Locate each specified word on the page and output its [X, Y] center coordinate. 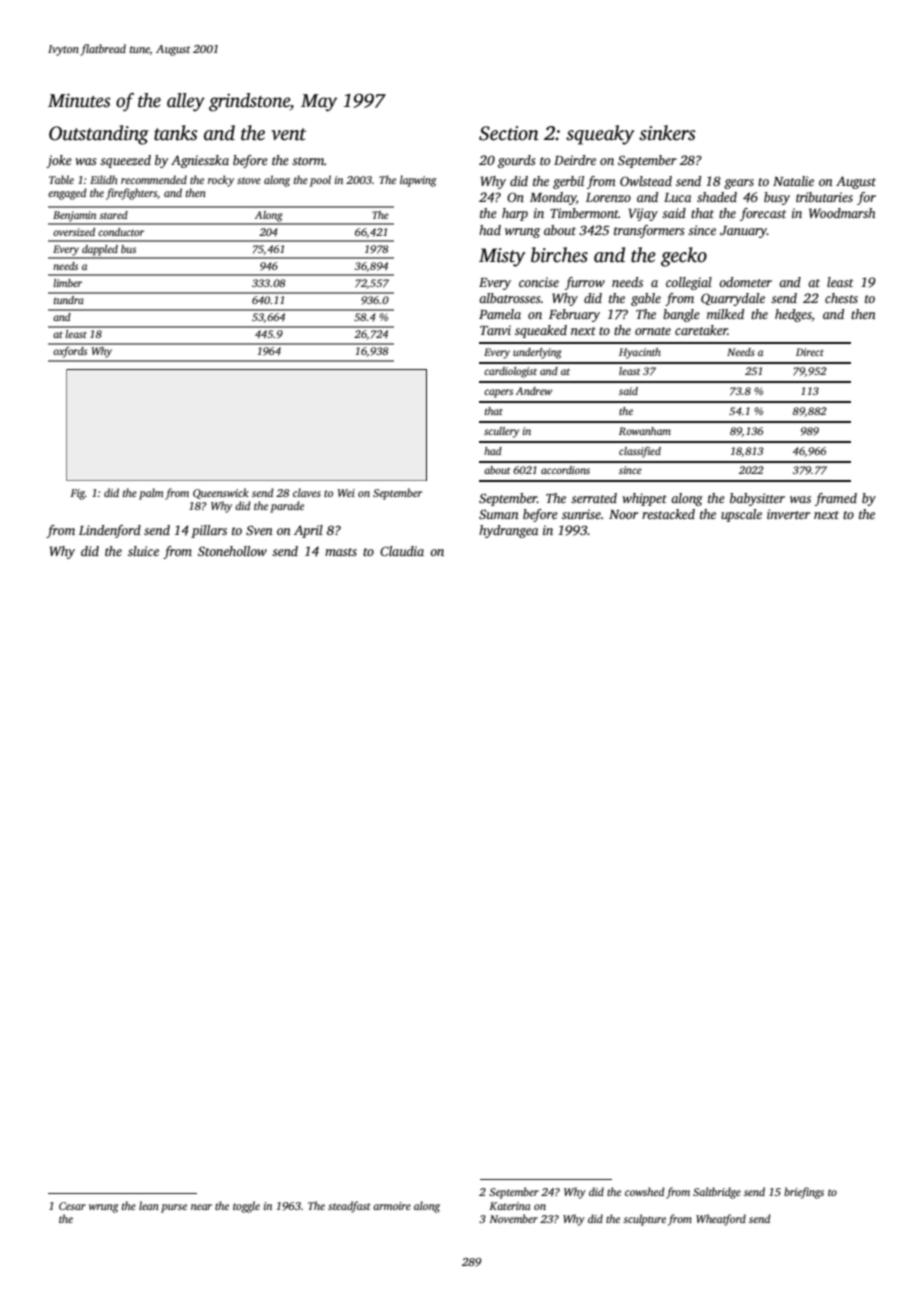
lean [149, 1205]
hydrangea [508, 531]
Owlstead [646, 181]
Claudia [402, 551]
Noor [623, 514]
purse [174, 1208]
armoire [392, 1206]
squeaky [600, 135]
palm [151, 494]
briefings [804, 1193]
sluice [143, 551]
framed [836, 499]
